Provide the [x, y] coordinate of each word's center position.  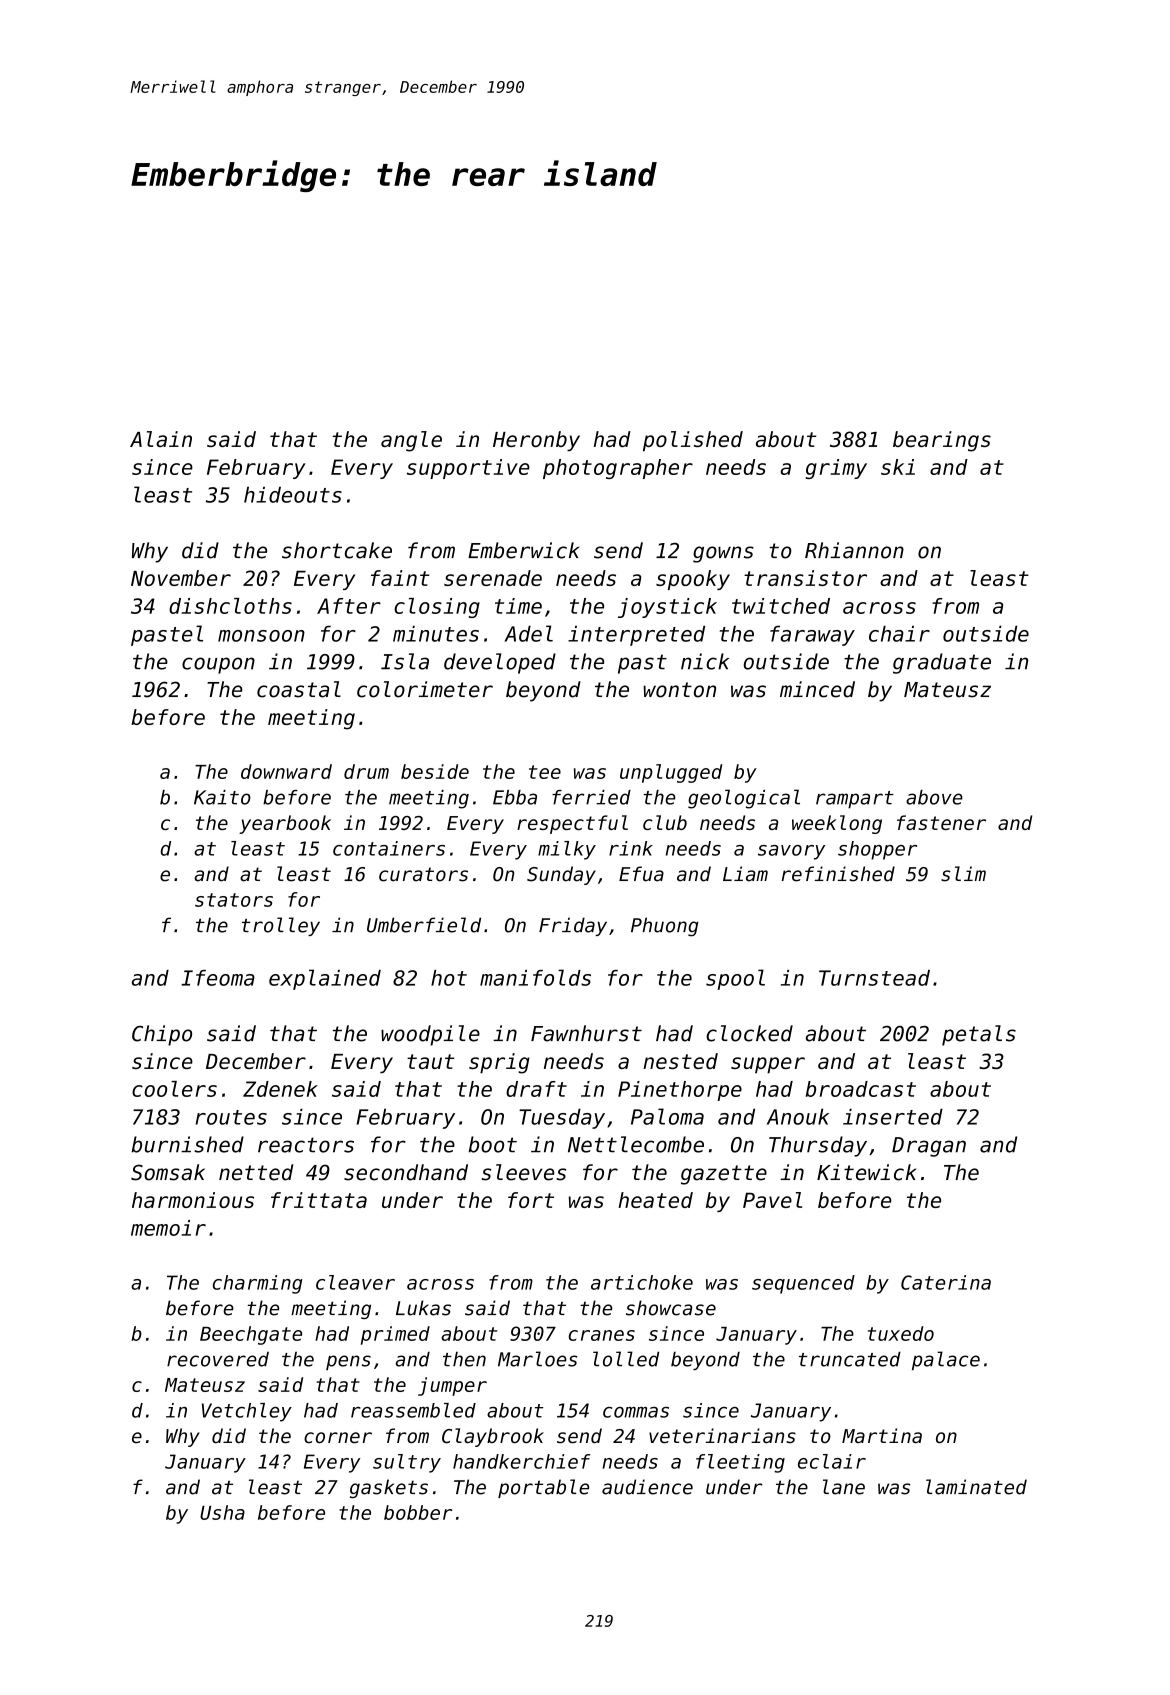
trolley [281, 926]
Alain [161, 439]
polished [693, 441]
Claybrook [493, 1437]
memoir [168, 1228]
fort [531, 1200]
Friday [573, 926]
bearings [942, 441]
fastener [941, 822]
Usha [222, 1512]
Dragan [929, 1147]
